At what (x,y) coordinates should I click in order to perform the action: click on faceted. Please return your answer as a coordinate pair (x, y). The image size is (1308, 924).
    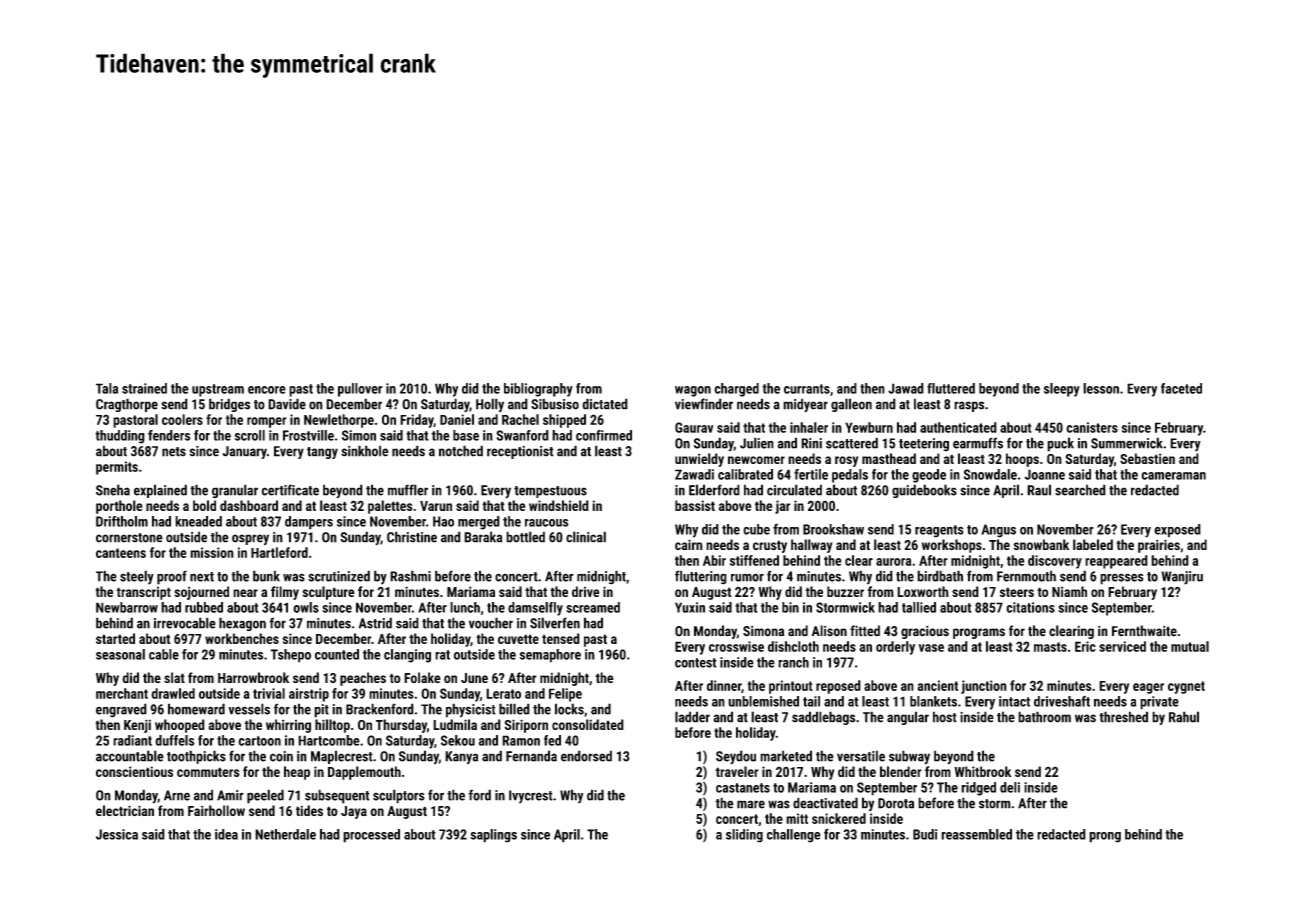
    Looking at the image, I should click on (1181, 388).
